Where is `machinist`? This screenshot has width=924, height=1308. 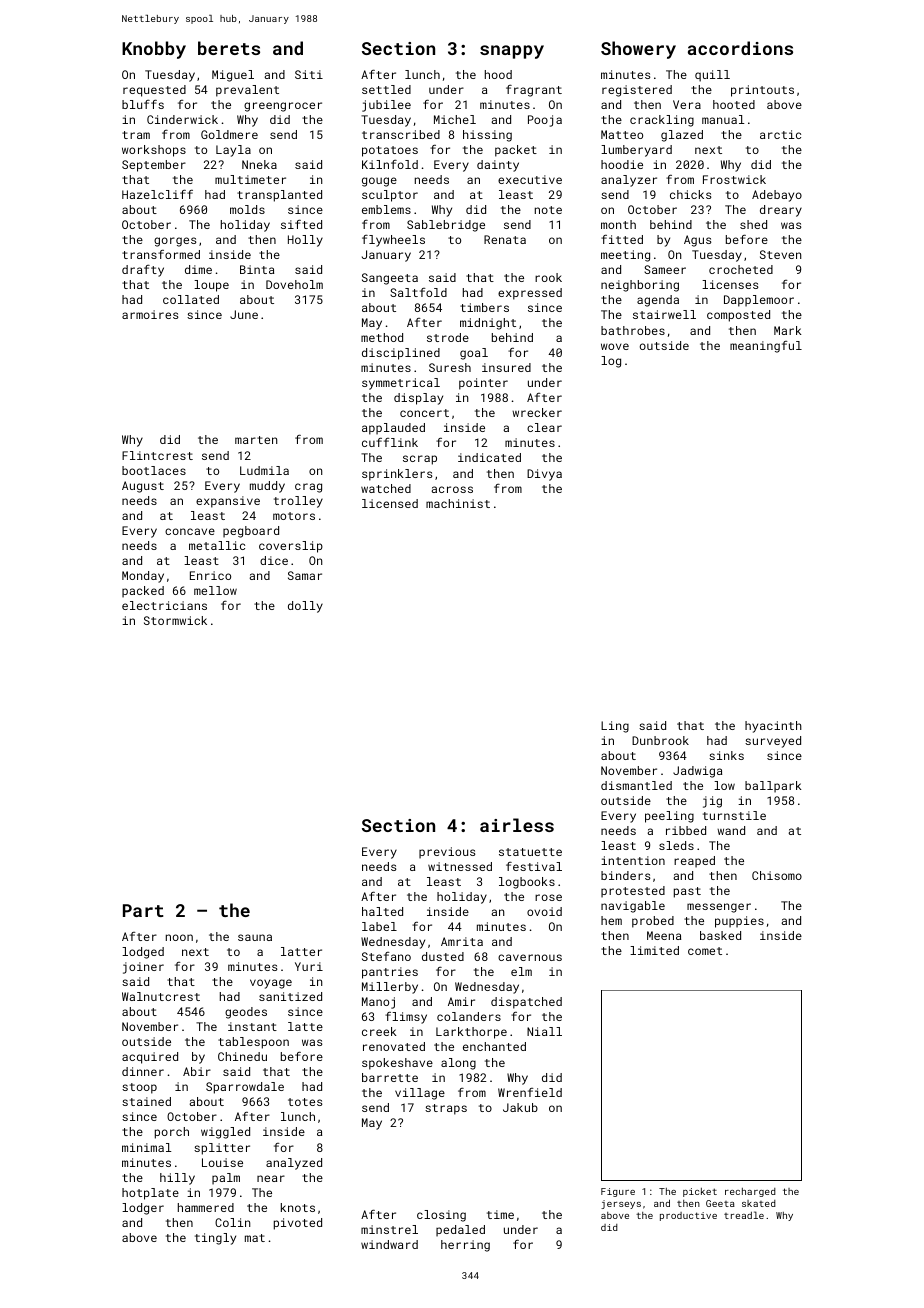
machinist is located at coordinates (458, 503).
